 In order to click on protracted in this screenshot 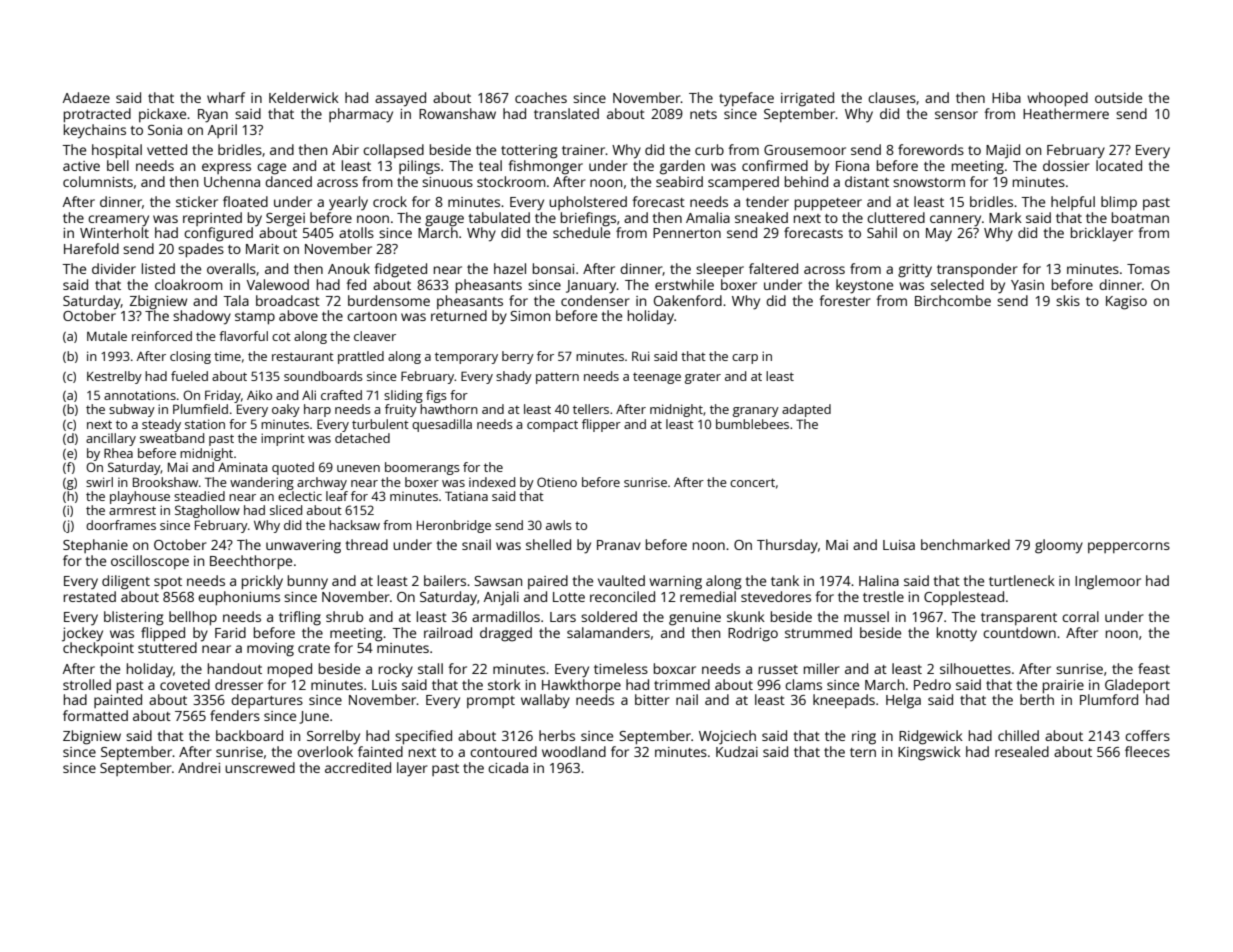, I will do `click(97, 115)`.
